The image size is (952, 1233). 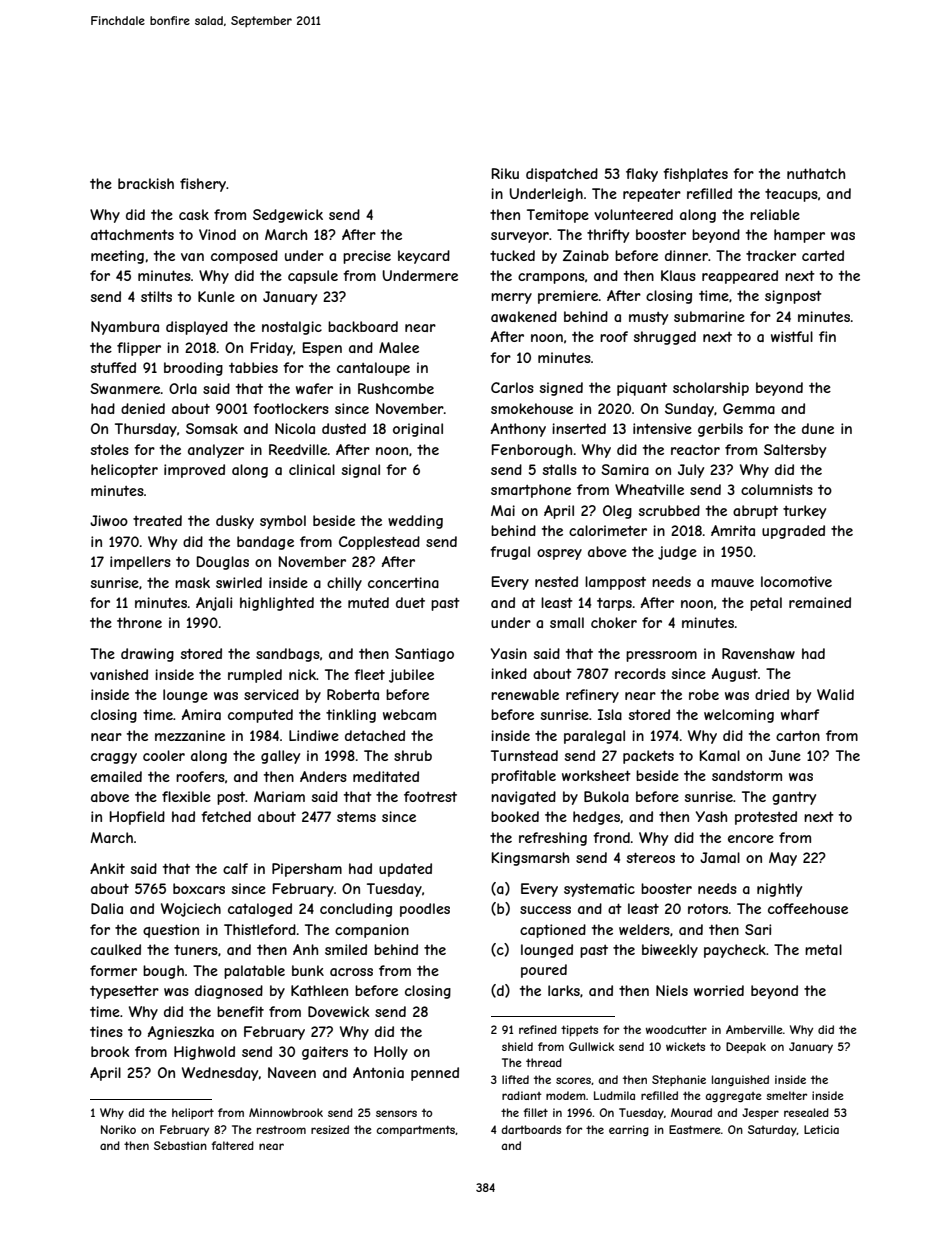 What do you see at coordinates (116, 776) in the screenshot?
I see `emailed` at bounding box center [116, 776].
